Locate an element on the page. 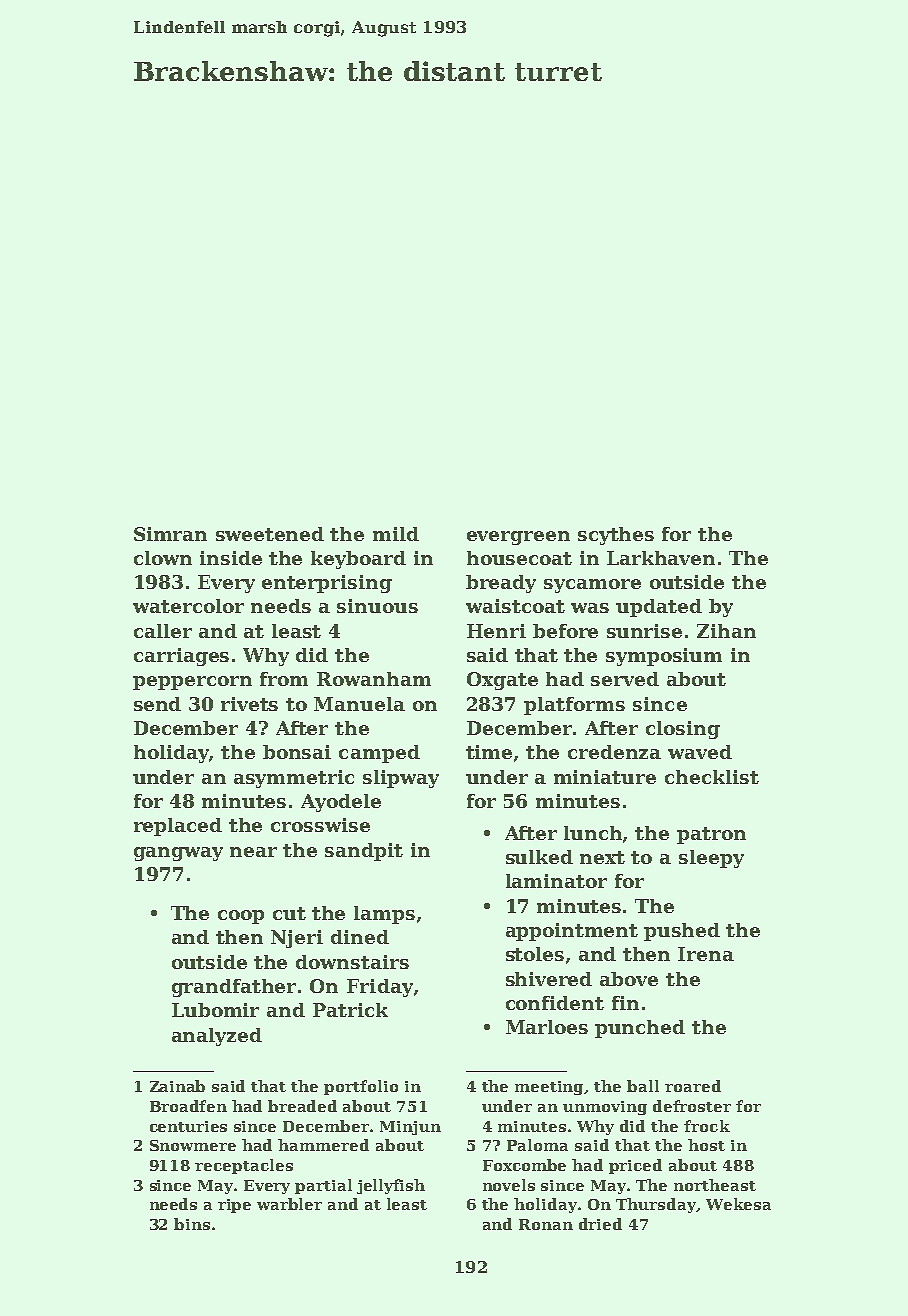 This image has height=1316, width=908. grandfather is located at coordinates (234, 988).
